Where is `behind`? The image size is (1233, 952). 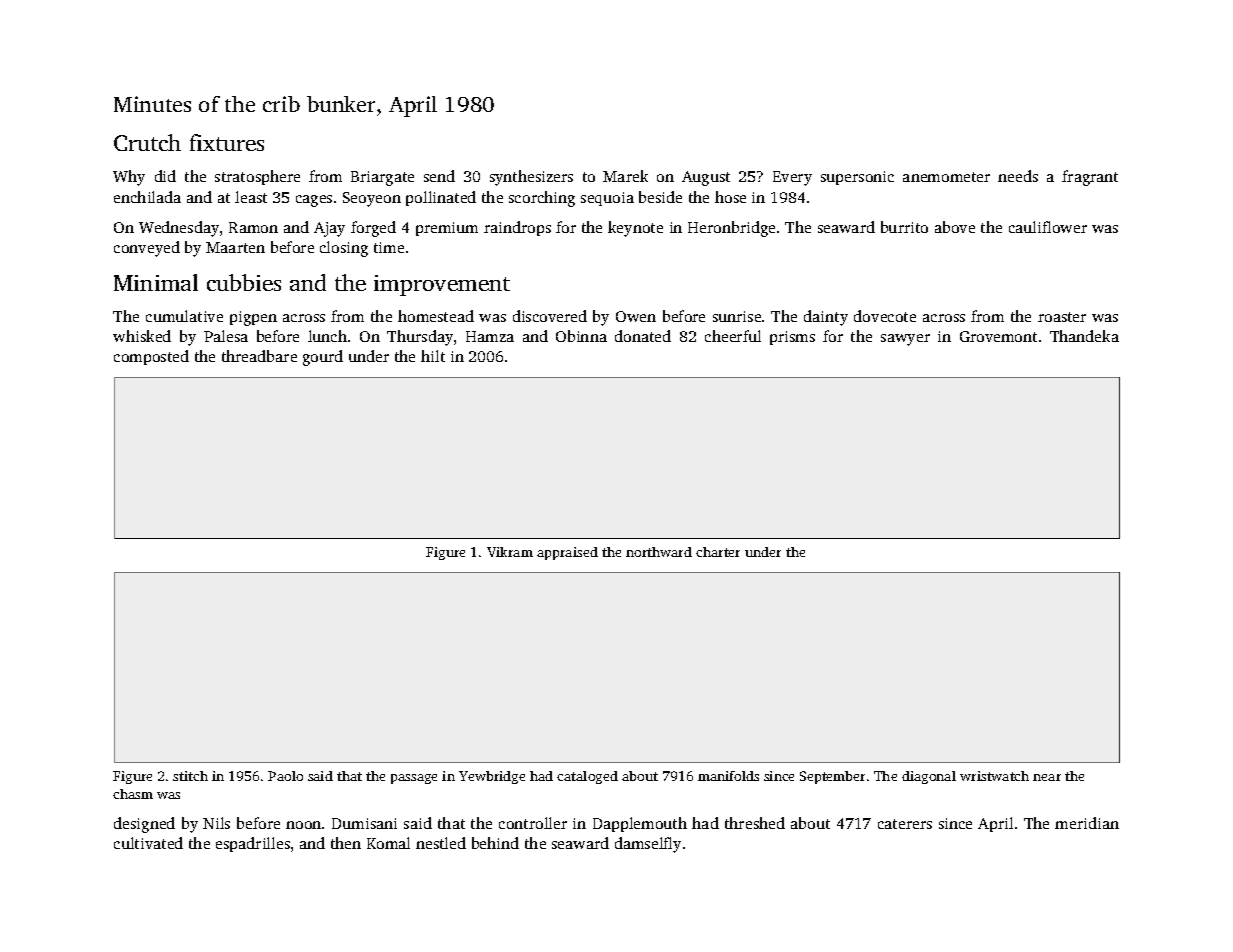
behind is located at coordinates (495, 843).
